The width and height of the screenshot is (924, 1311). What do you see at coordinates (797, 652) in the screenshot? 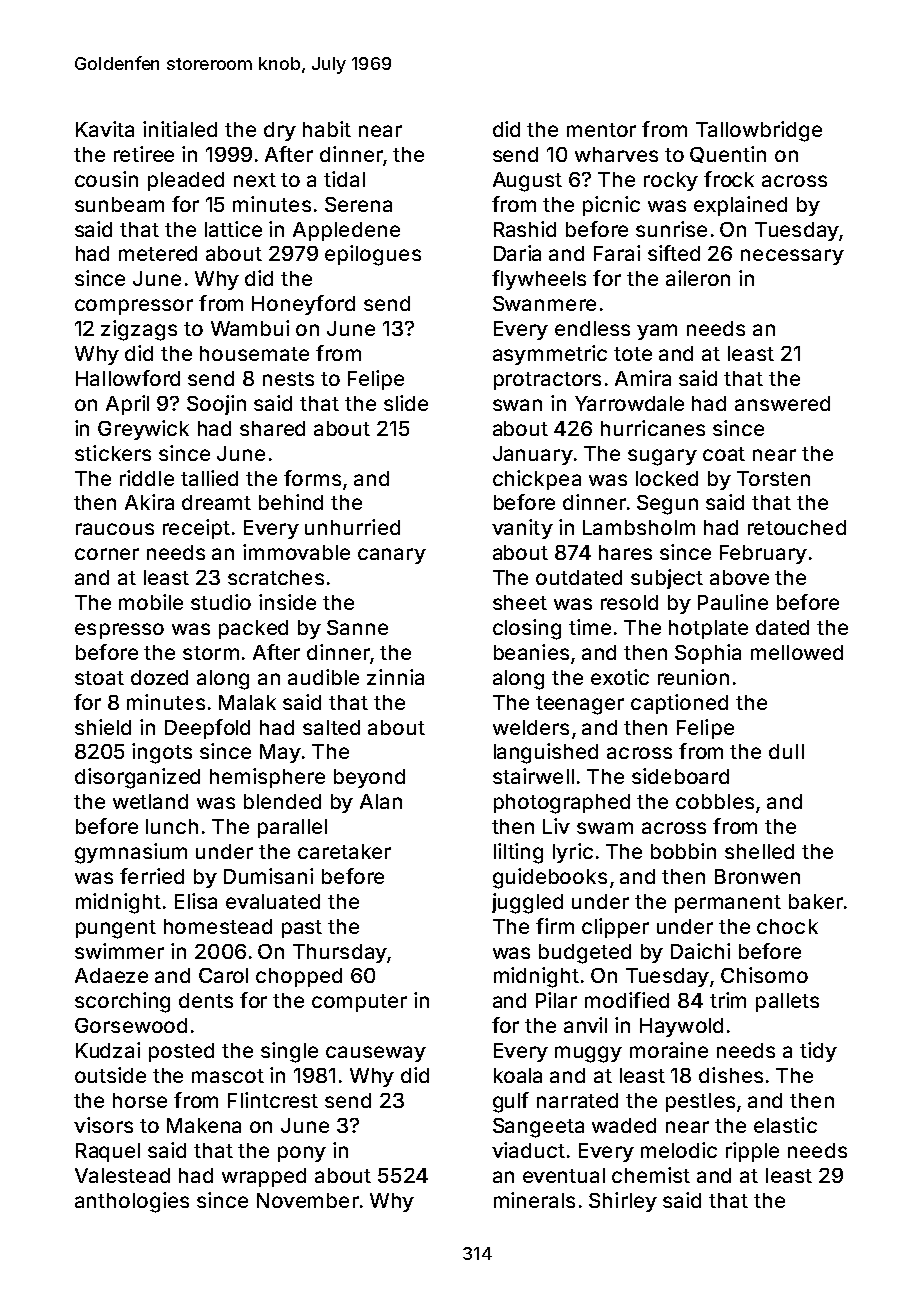
I see `mellowed` at bounding box center [797, 652].
